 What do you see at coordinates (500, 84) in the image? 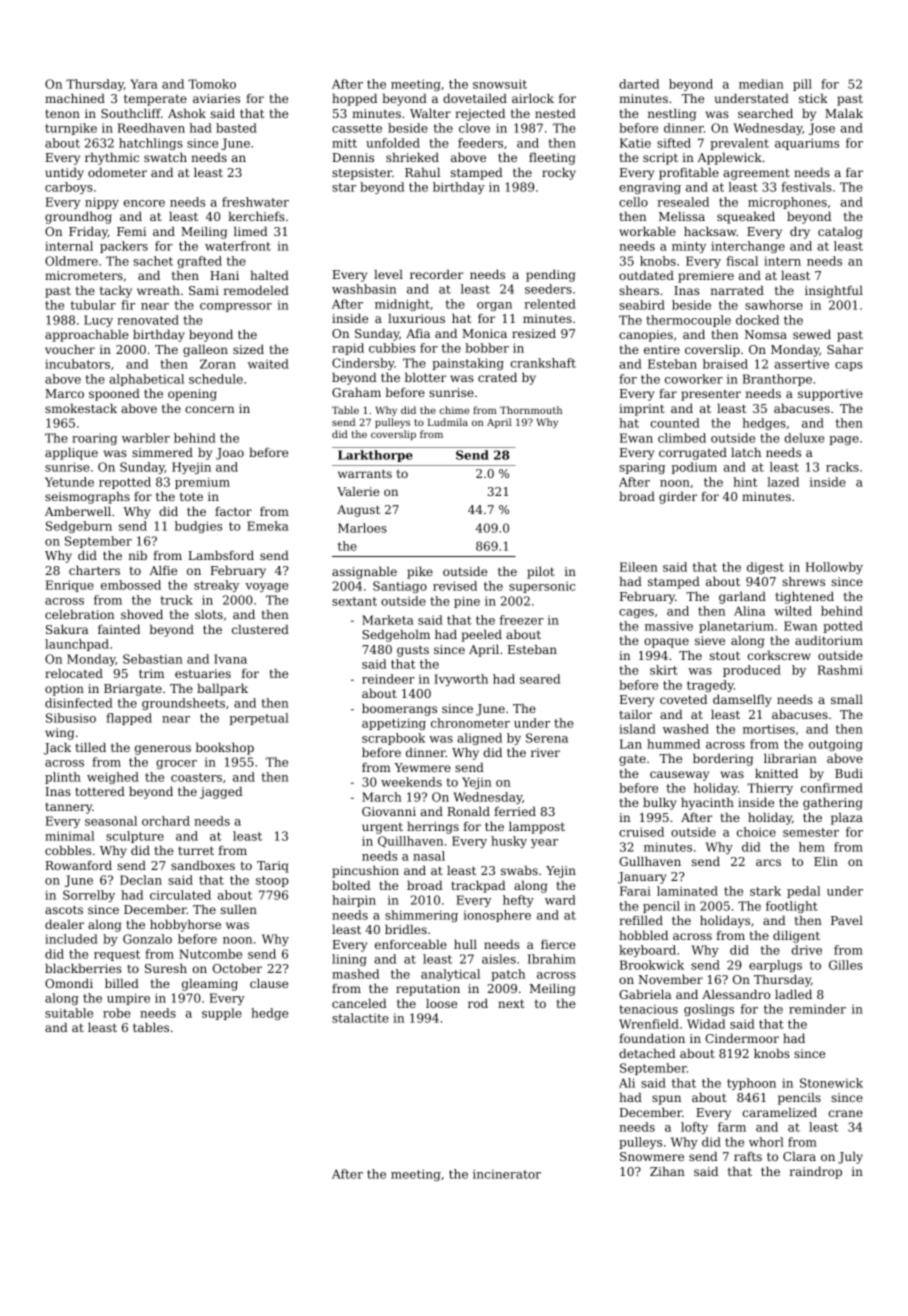
I see `snowsuit` at bounding box center [500, 84].
